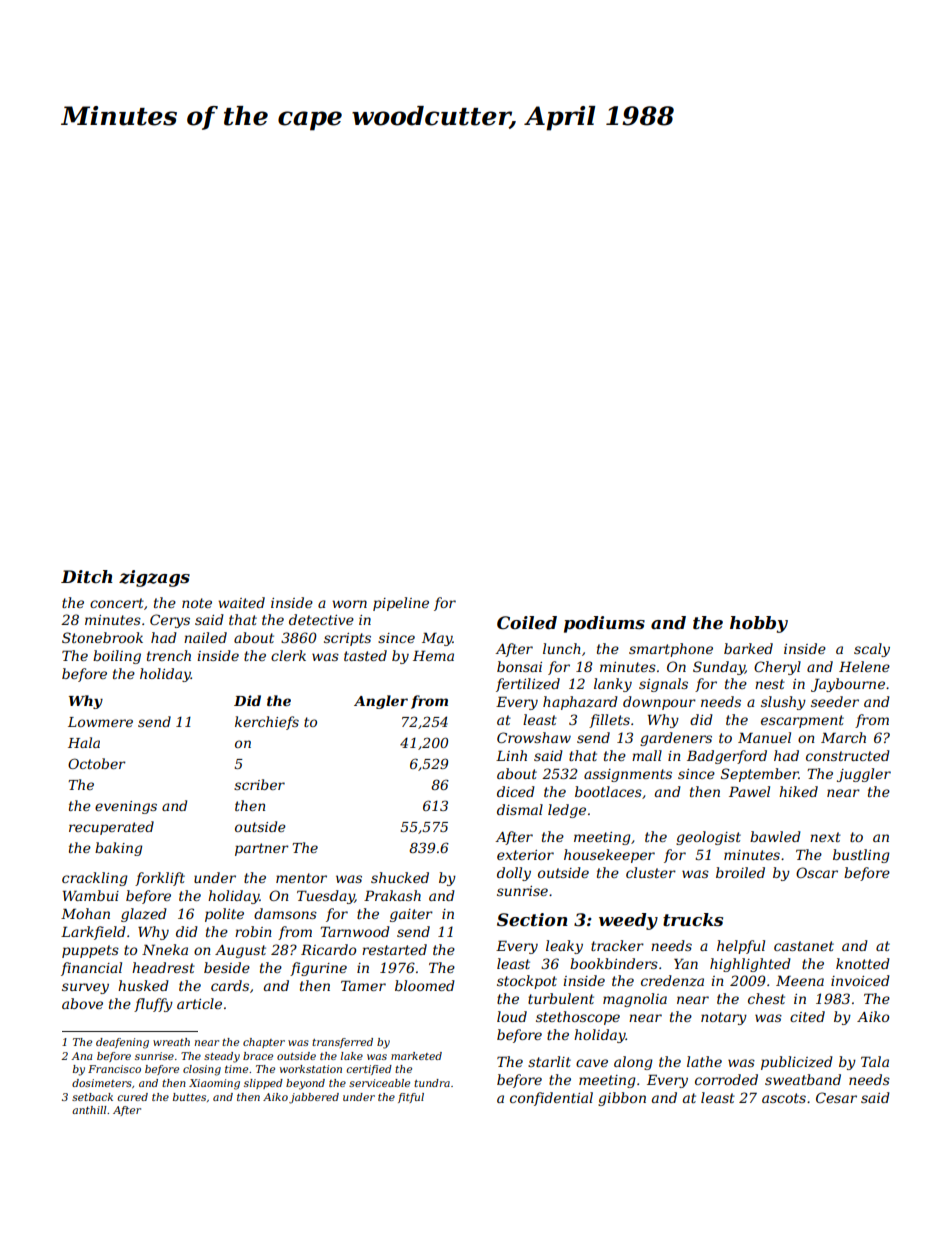 This image has width=952, height=1233. I want to click on lake, so click(352, 1056).
